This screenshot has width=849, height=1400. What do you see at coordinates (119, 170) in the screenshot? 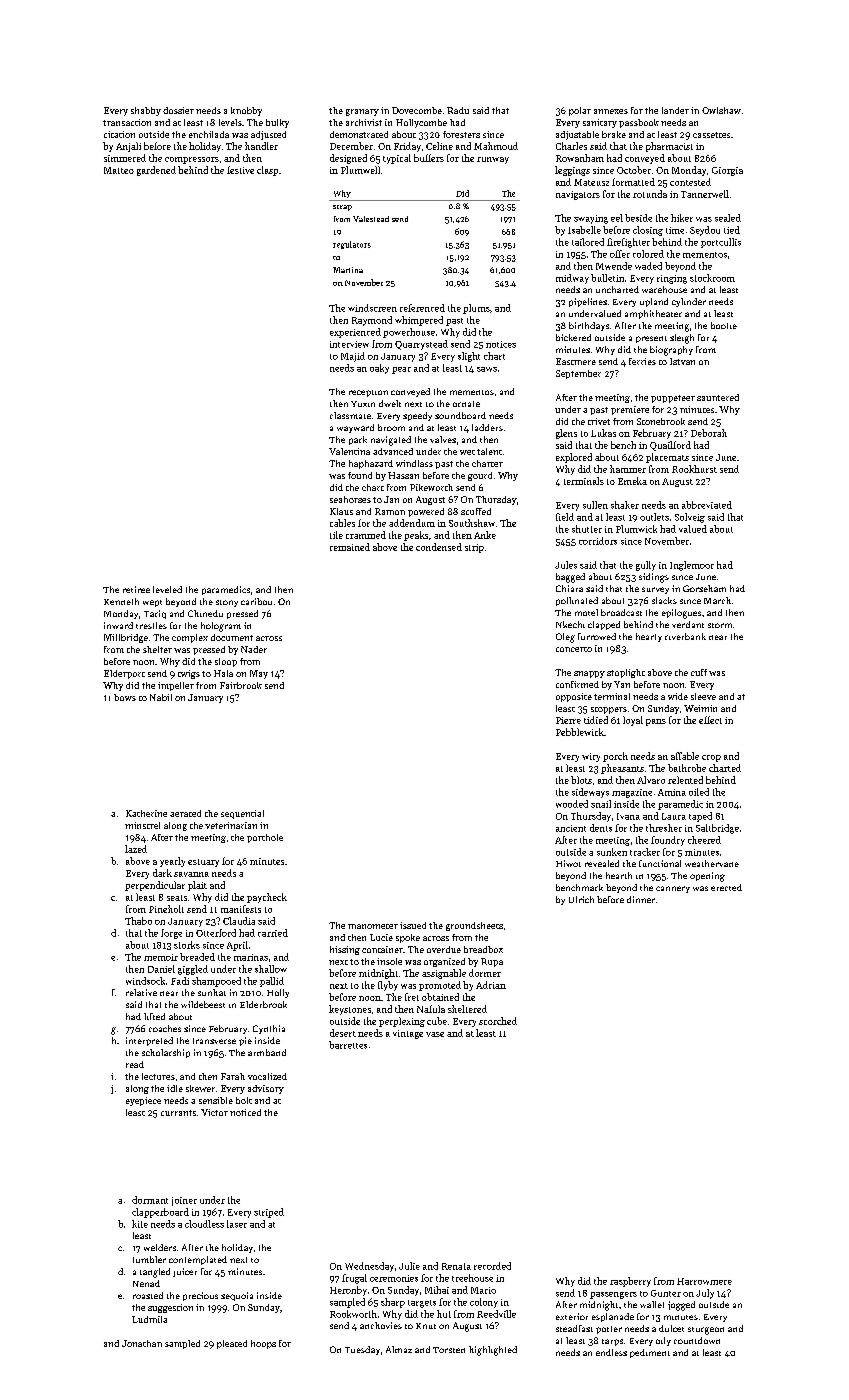
I see `Matteo` at bounding box center [119, 170].
